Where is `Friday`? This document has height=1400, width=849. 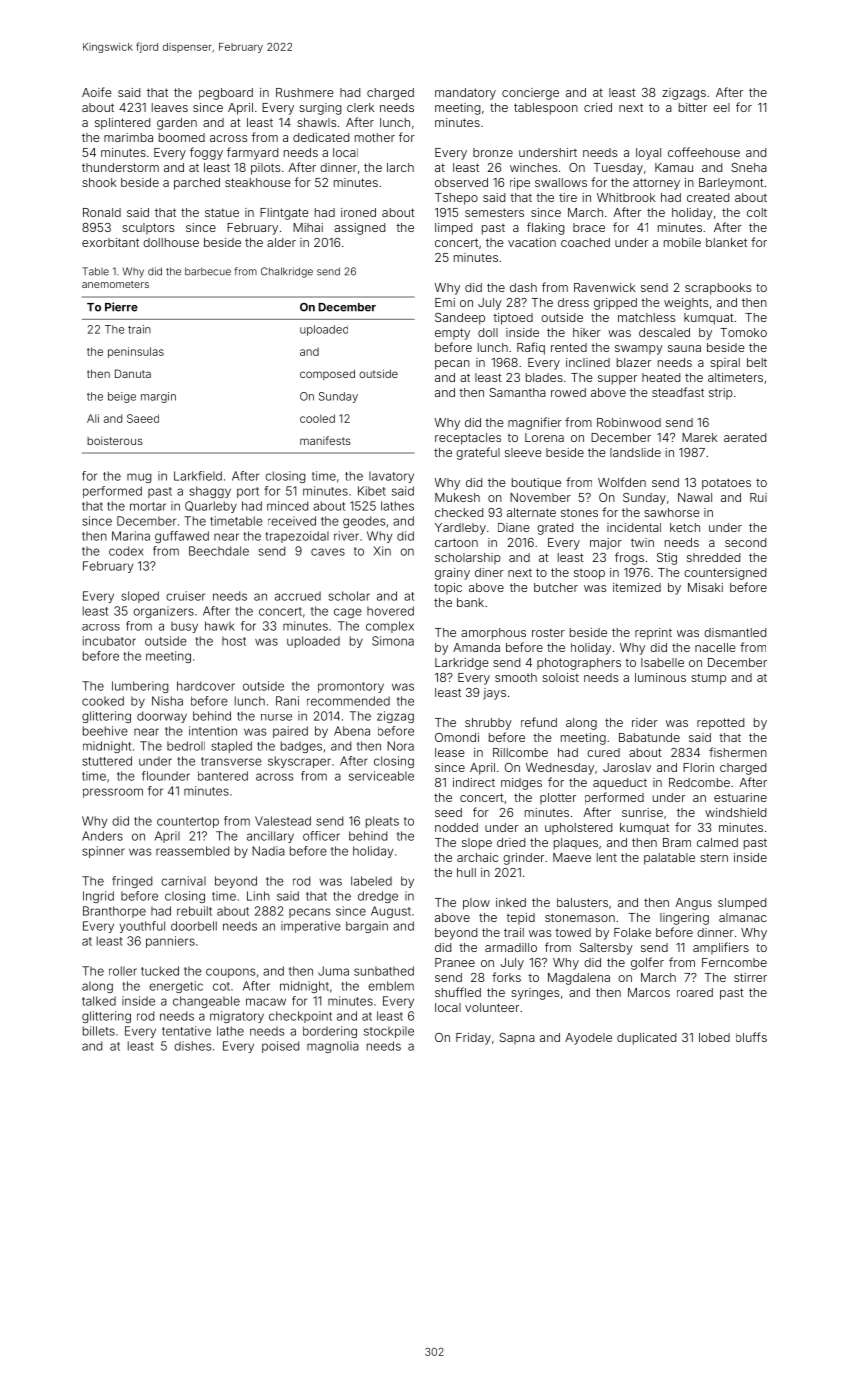 Friday is located at coordinates (473, 1039).
